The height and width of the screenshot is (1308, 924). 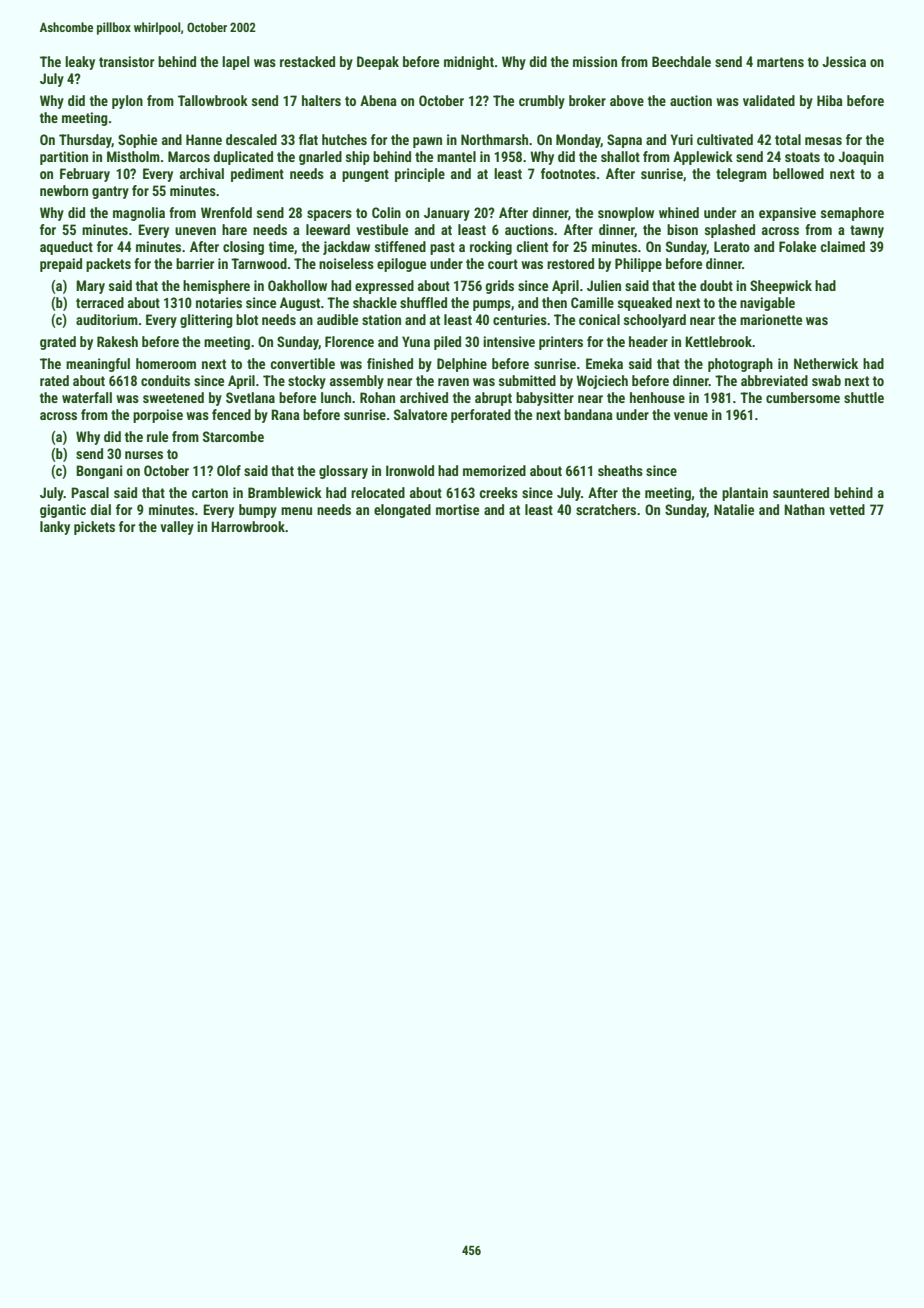 What do you see at coordinates (126, 61) in the screenshot?
I see `transistor` at bounding box center [126, 61].
